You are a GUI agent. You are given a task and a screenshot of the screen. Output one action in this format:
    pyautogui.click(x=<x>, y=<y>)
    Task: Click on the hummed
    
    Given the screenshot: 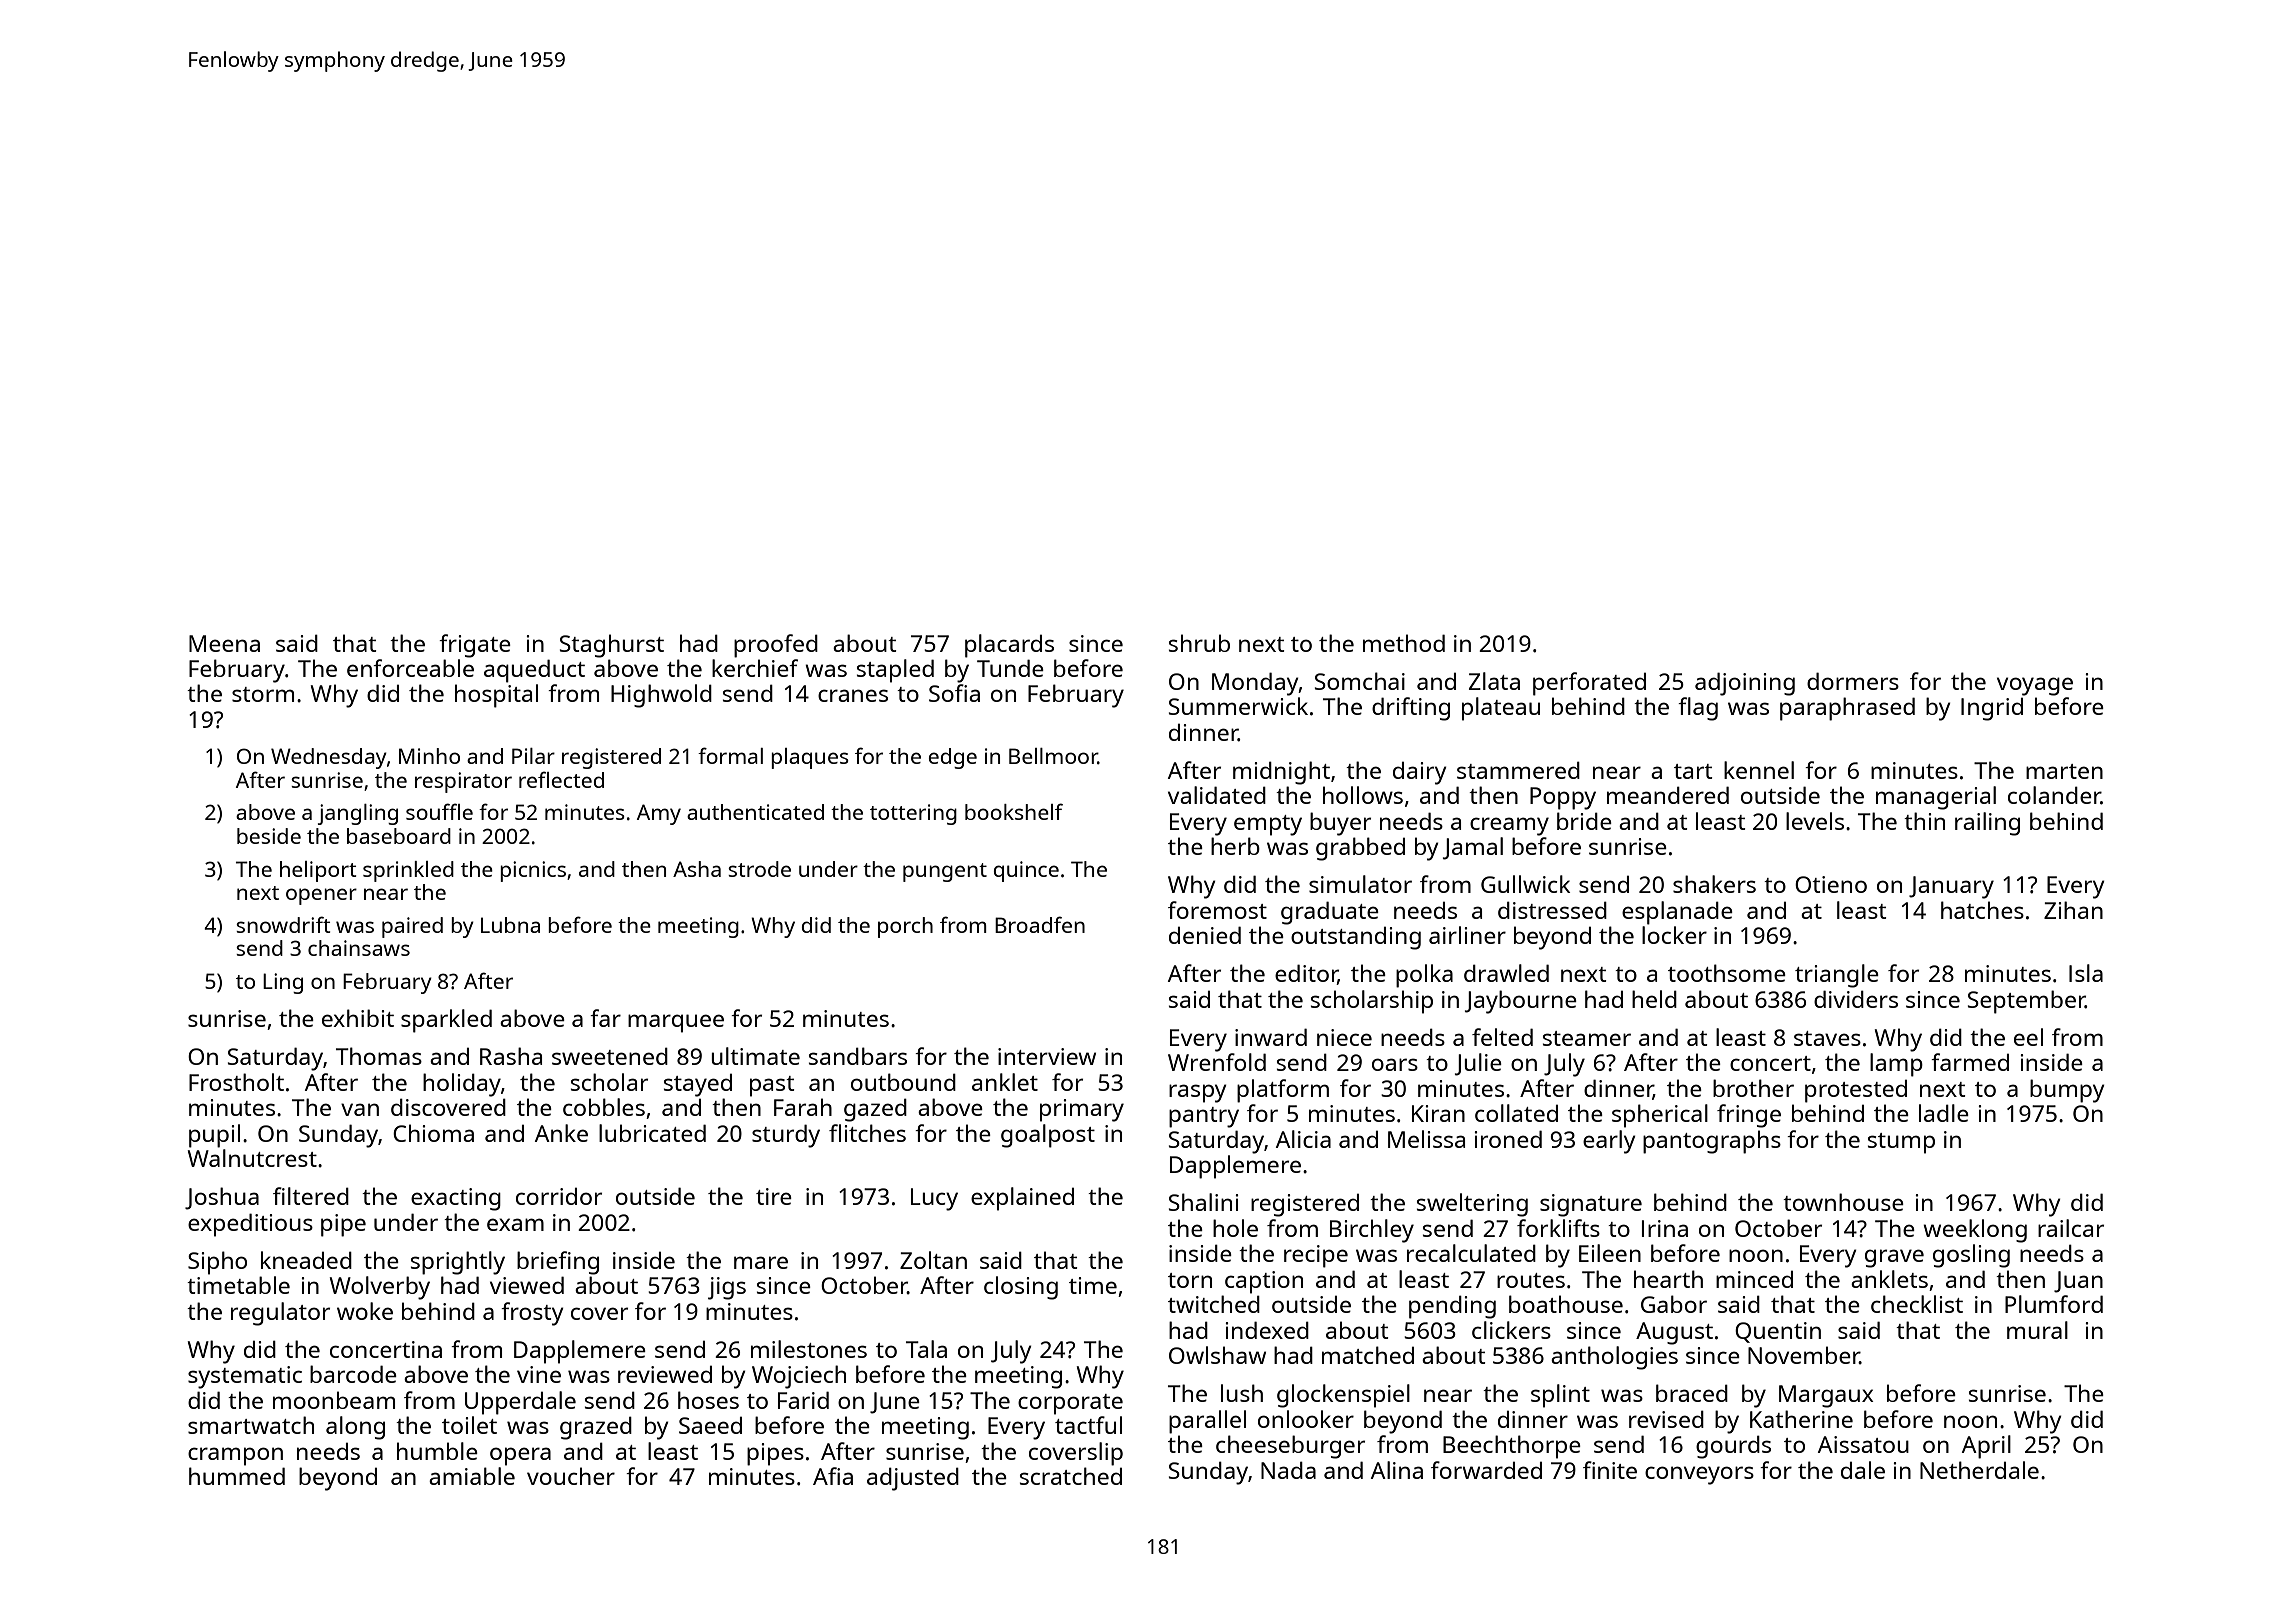 What is the action you would take?
    pyautogui.click(x=237, y=1476)
